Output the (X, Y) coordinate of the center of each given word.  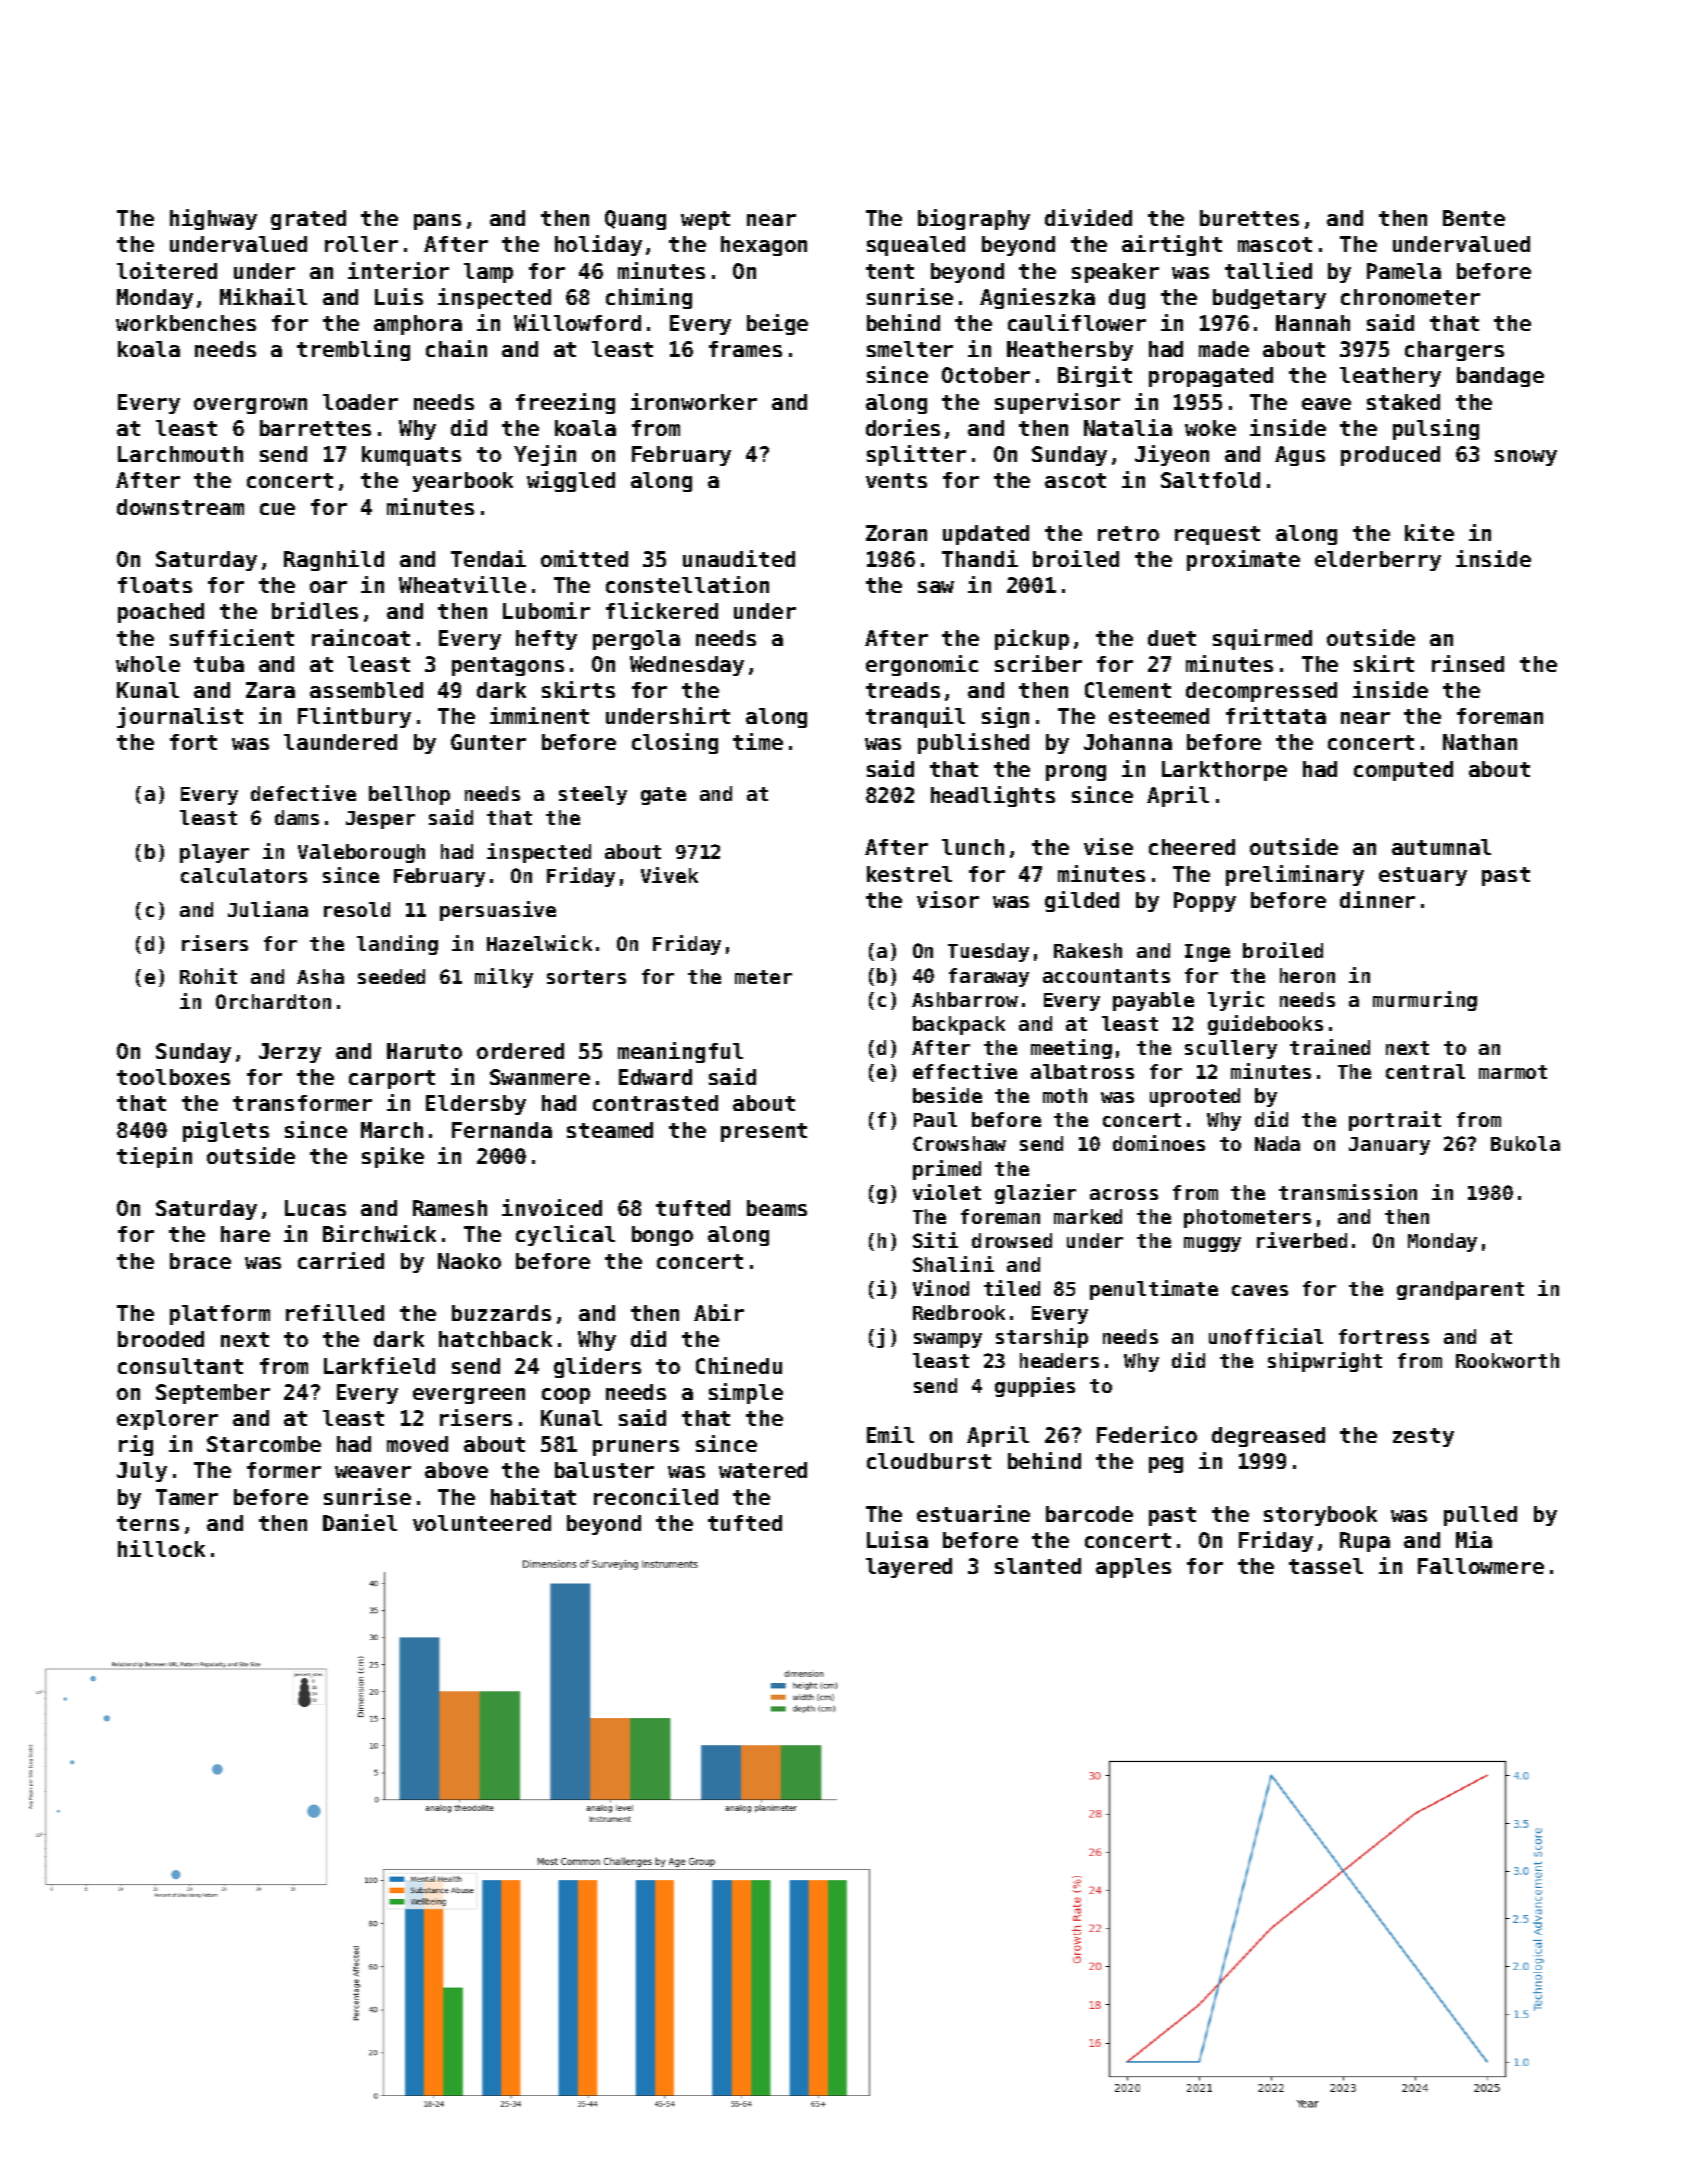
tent (890, 271)
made (1224, 349)
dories (903, 427)
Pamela (1404, 271)
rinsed (1468, 663)
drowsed (1012, 1240)
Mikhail (263, 296)
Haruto (424, 1051)
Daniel (360, 1522)
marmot (1513, 1072)
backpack (959, 1025)
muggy (1212, 1244)
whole (148, 664)
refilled (335, 1312)
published (973, 743)
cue (277, 509)
